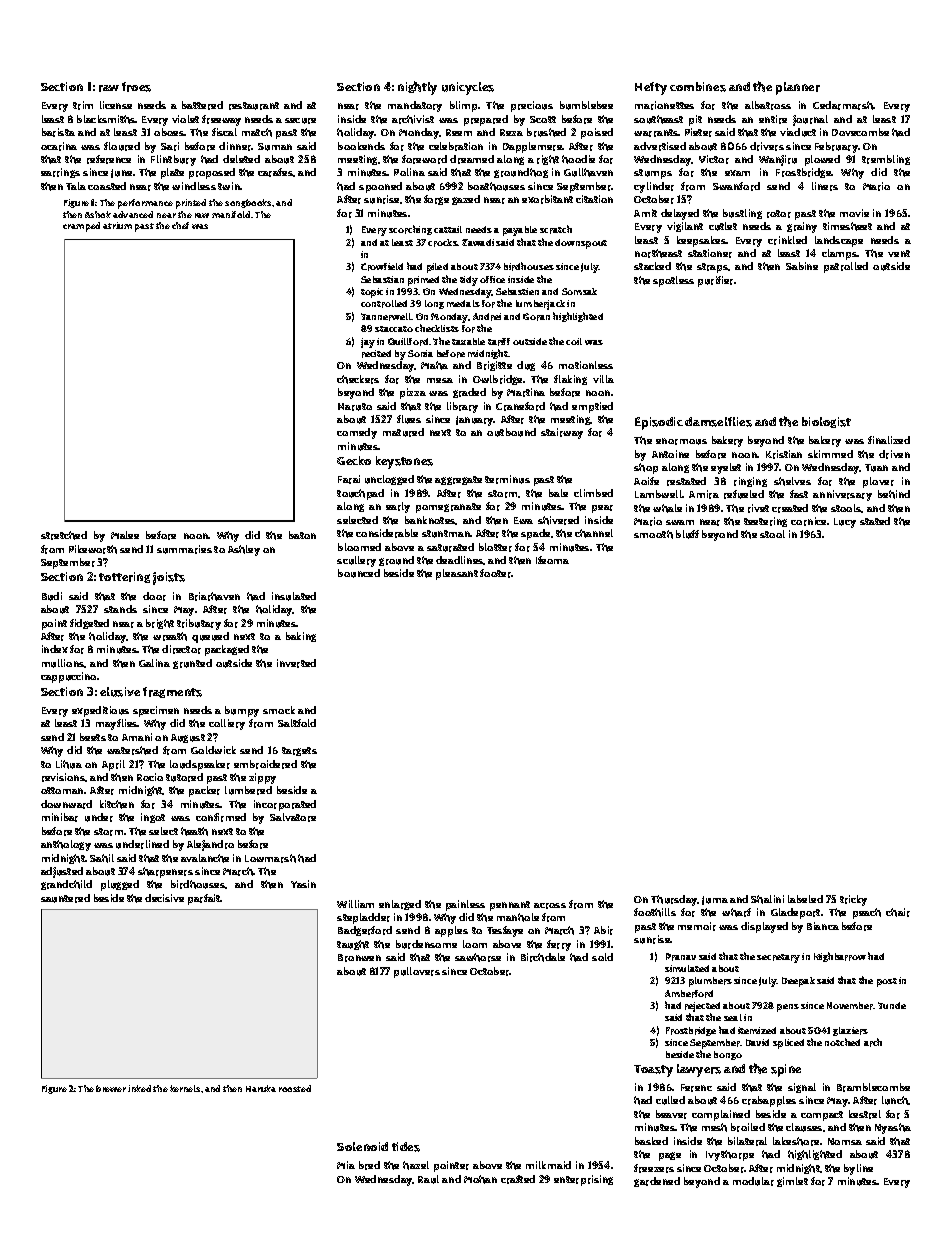 The height and width of the screenshot is (1233, 952). What do you see at coordinates (765, 522) in the screenshot?
I see `teetering` at bounding box center [765, 522].
